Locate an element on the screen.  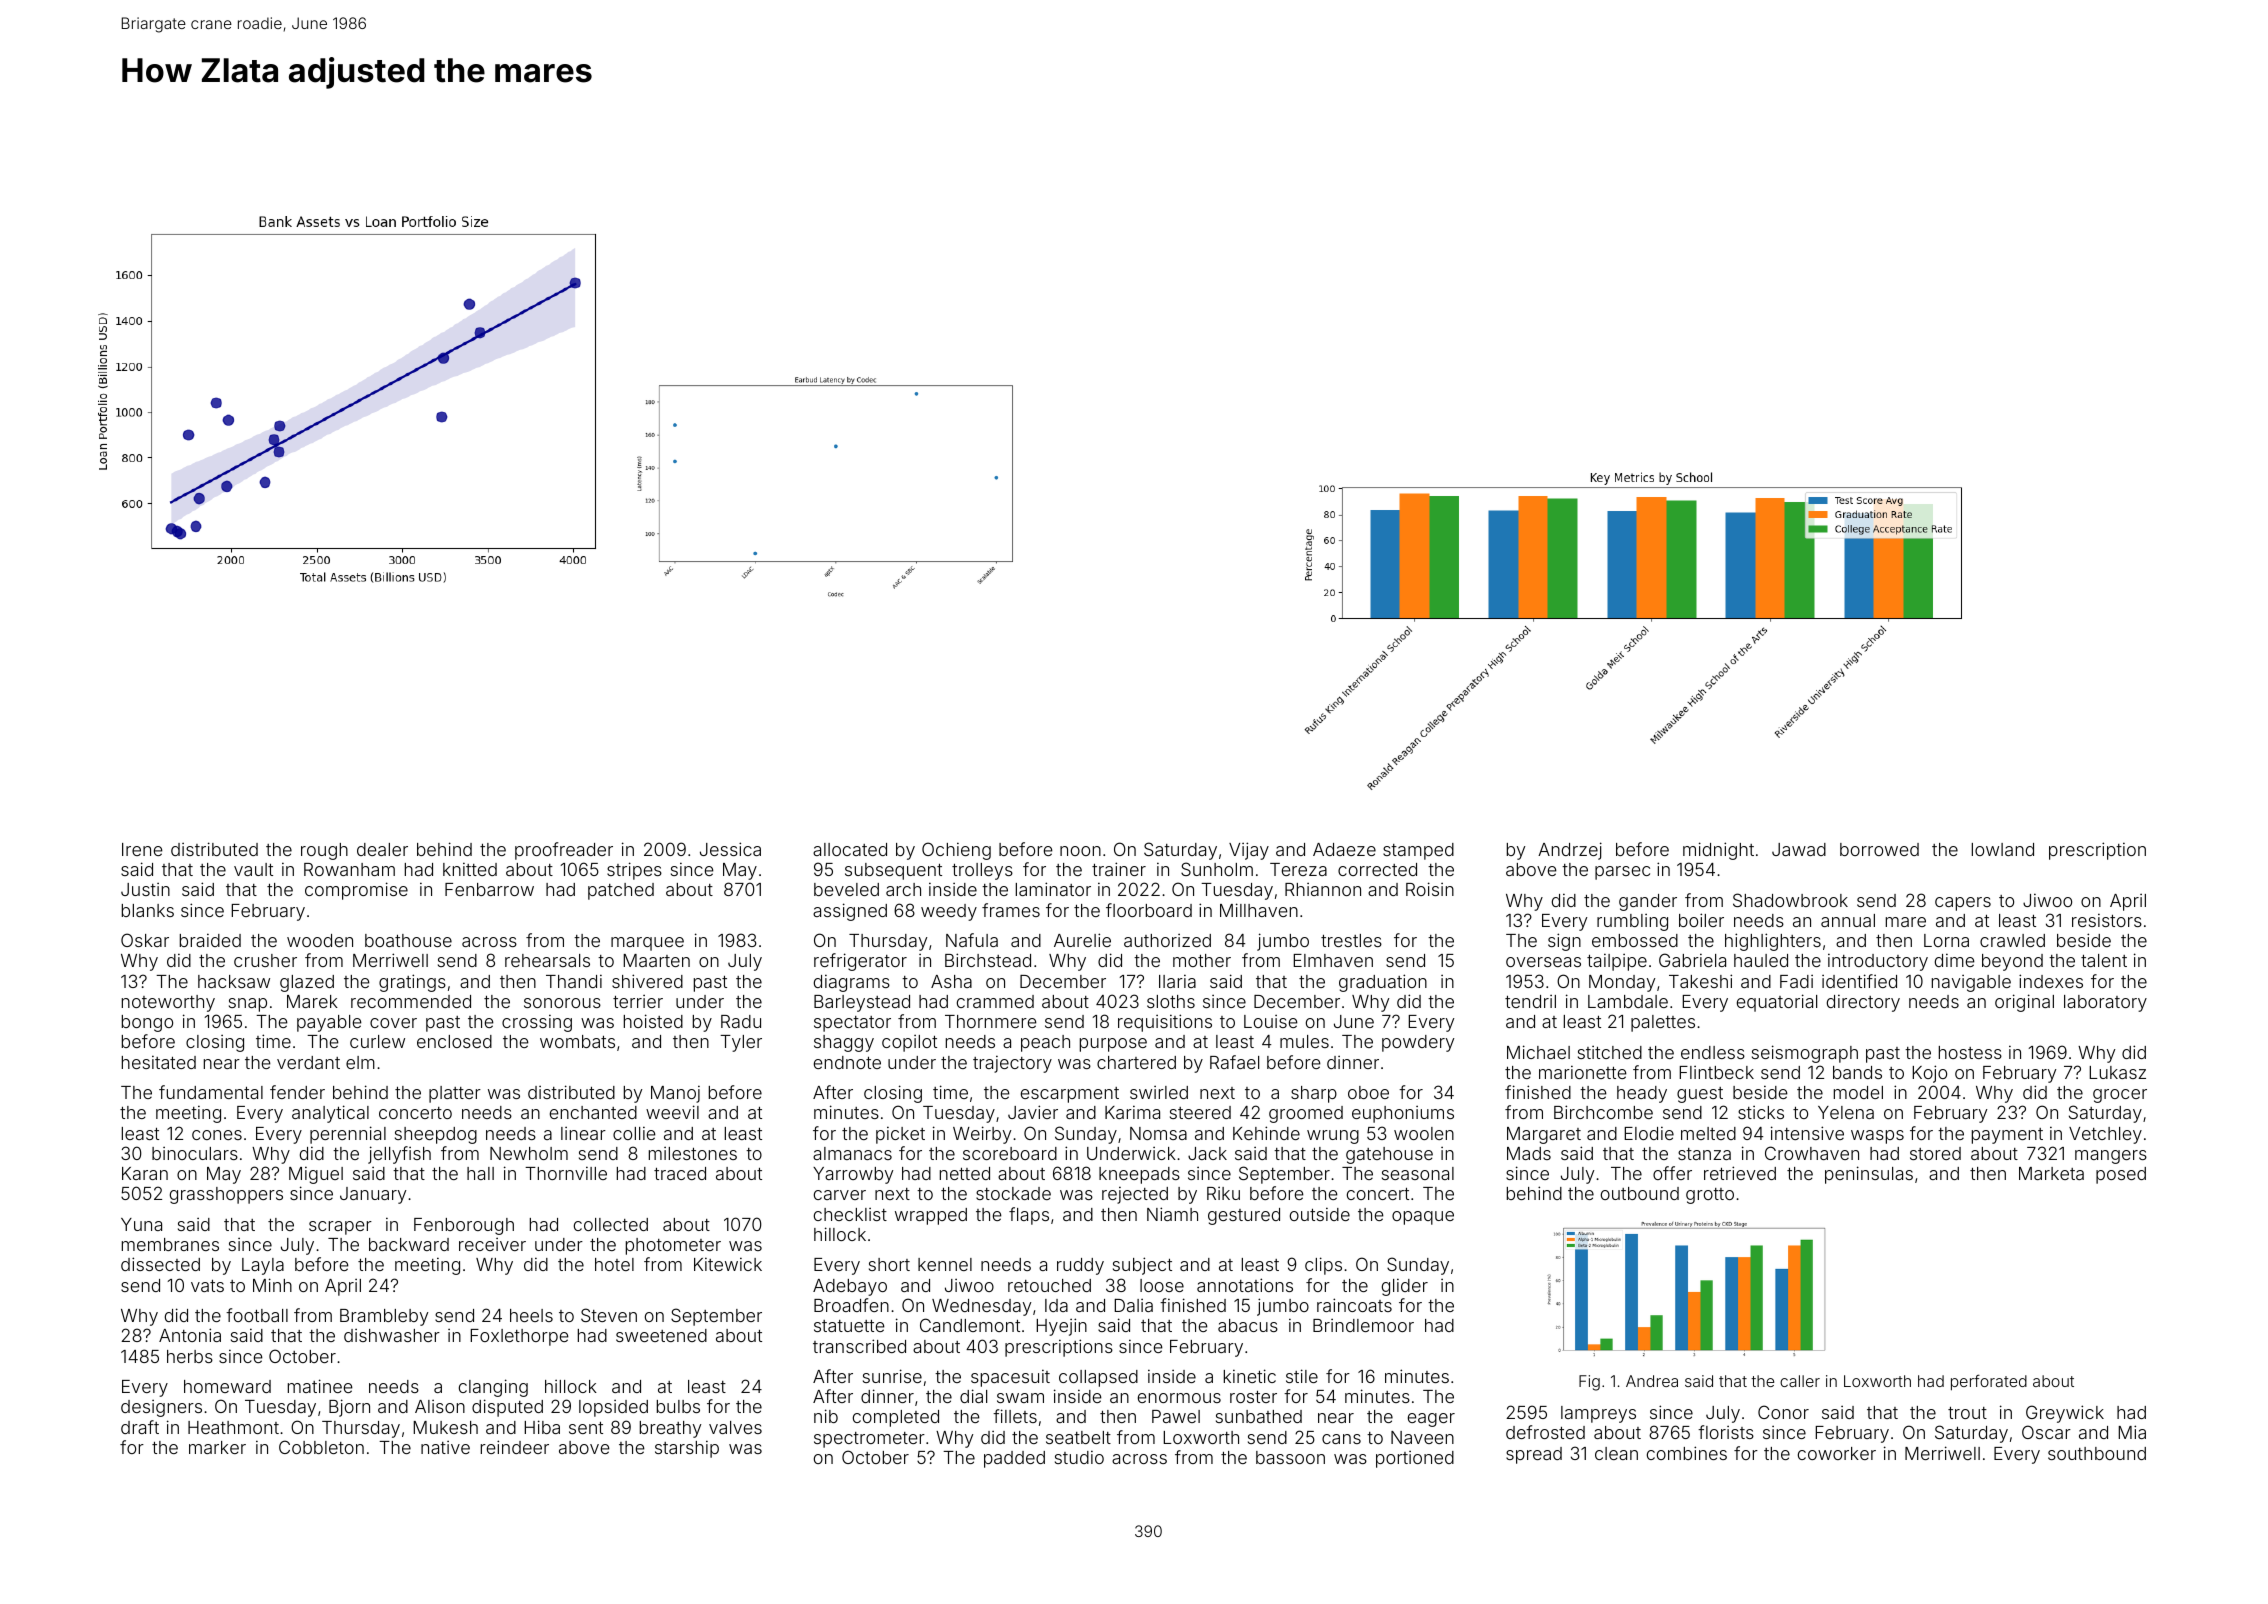
Vijay is located at coordinates (1249, 851).
